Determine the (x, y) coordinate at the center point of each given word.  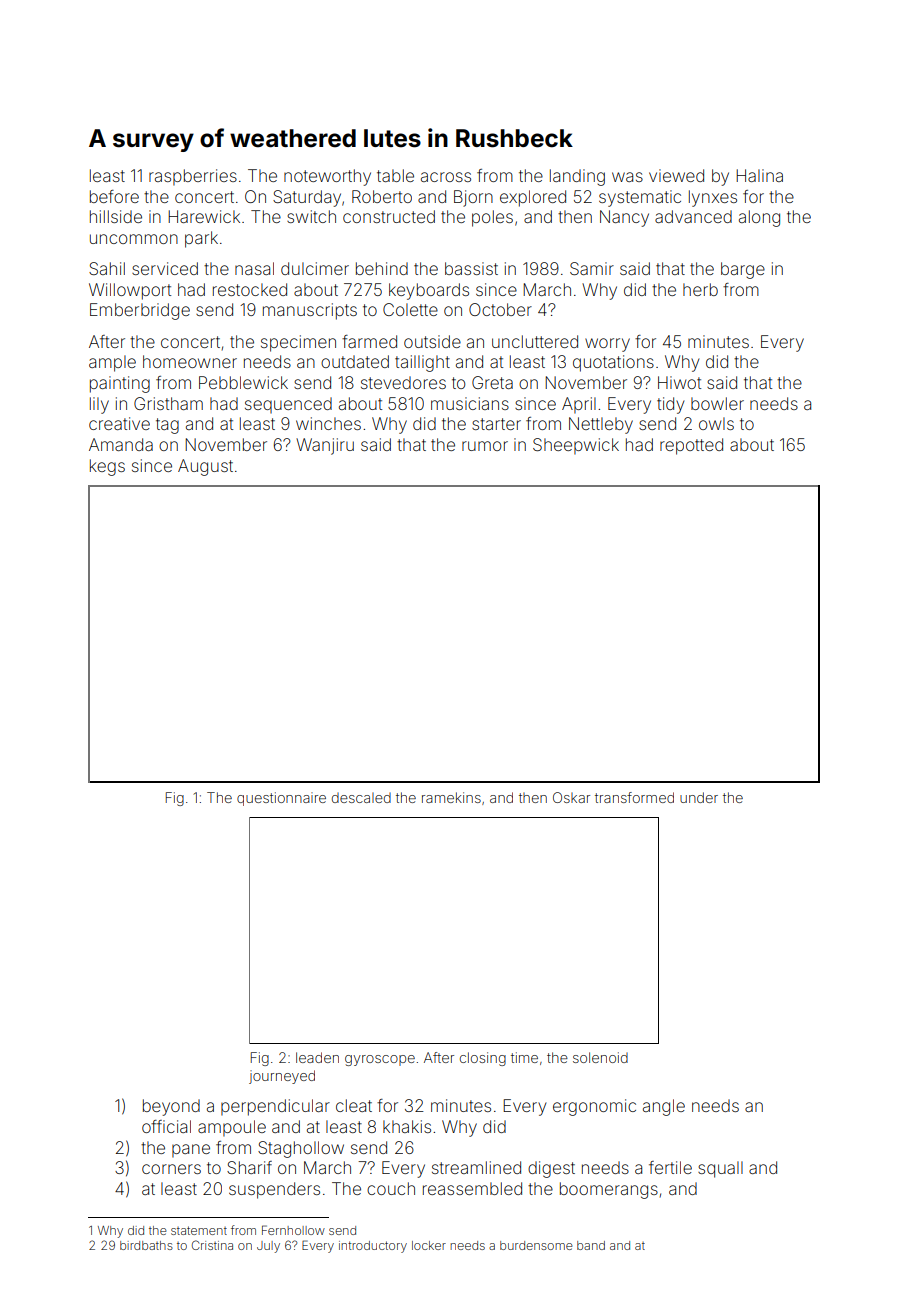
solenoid (600, 1057)
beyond (171, 1107)
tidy (670, 405)
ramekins (451, 797)
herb (700, 289)
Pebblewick (243, 382)
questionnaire (281, 799)
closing (483, 1059)
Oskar (571, 797)
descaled (361, 798)
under (699, 797)
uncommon (134, 239)
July (268, 1247)
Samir (592, 268)
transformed (634, 797)
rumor (485, 446)
